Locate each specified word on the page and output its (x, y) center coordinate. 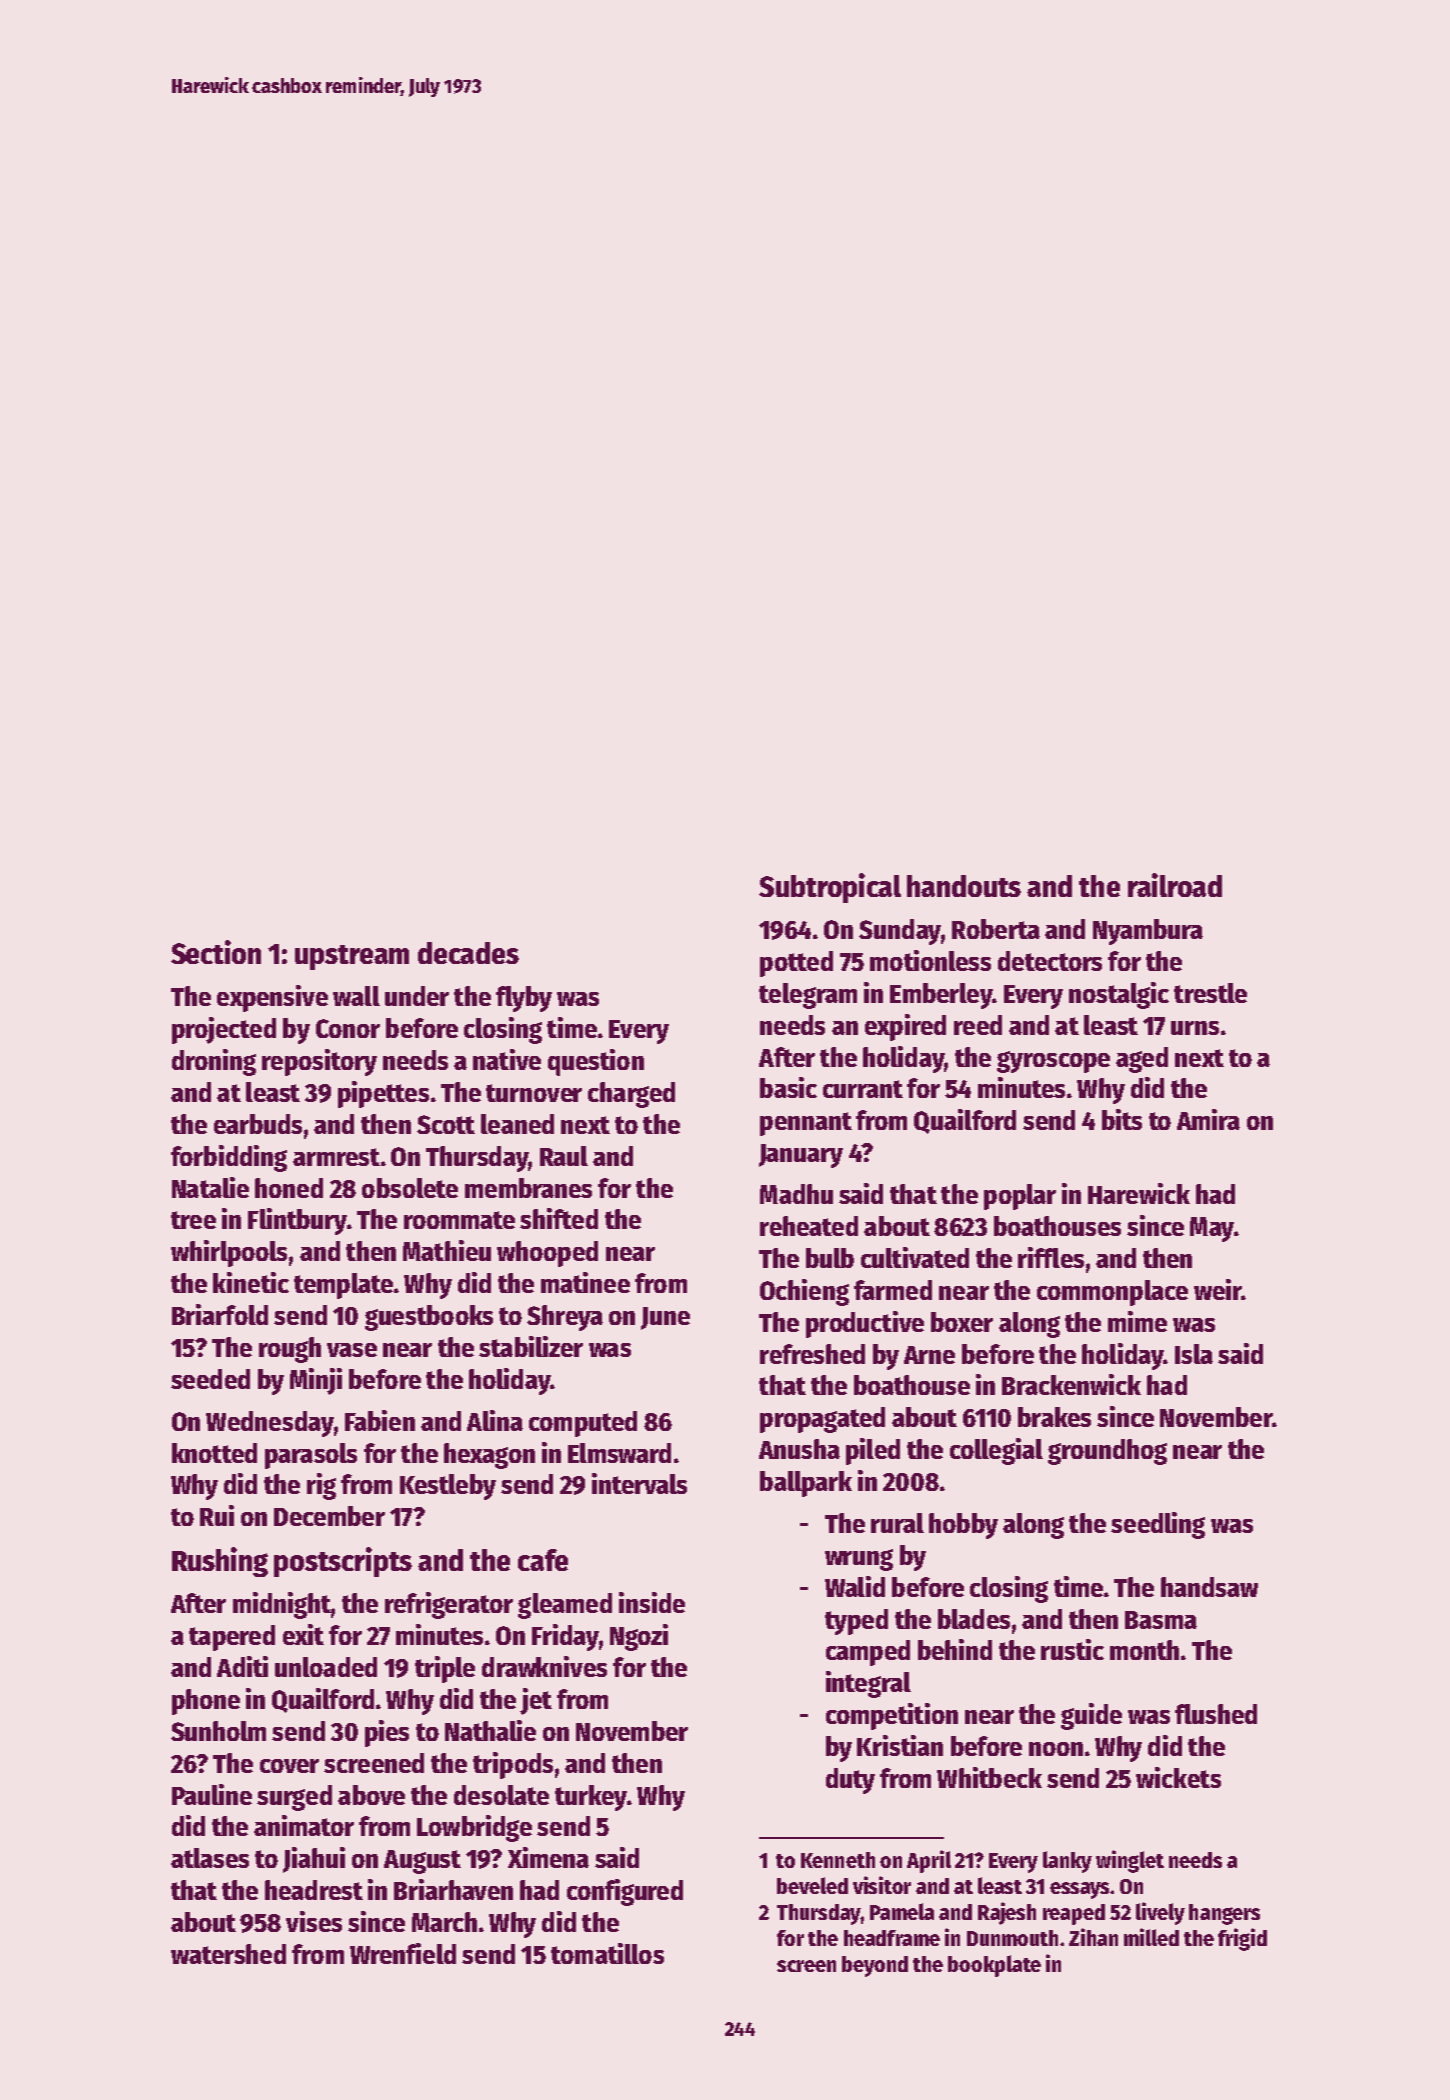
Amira (1208, 1119)
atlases (210, 1858)
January (801, 1156)
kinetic (251, 1282)
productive (865, 1324)
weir (1217, 1289)
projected (224, 1030)
